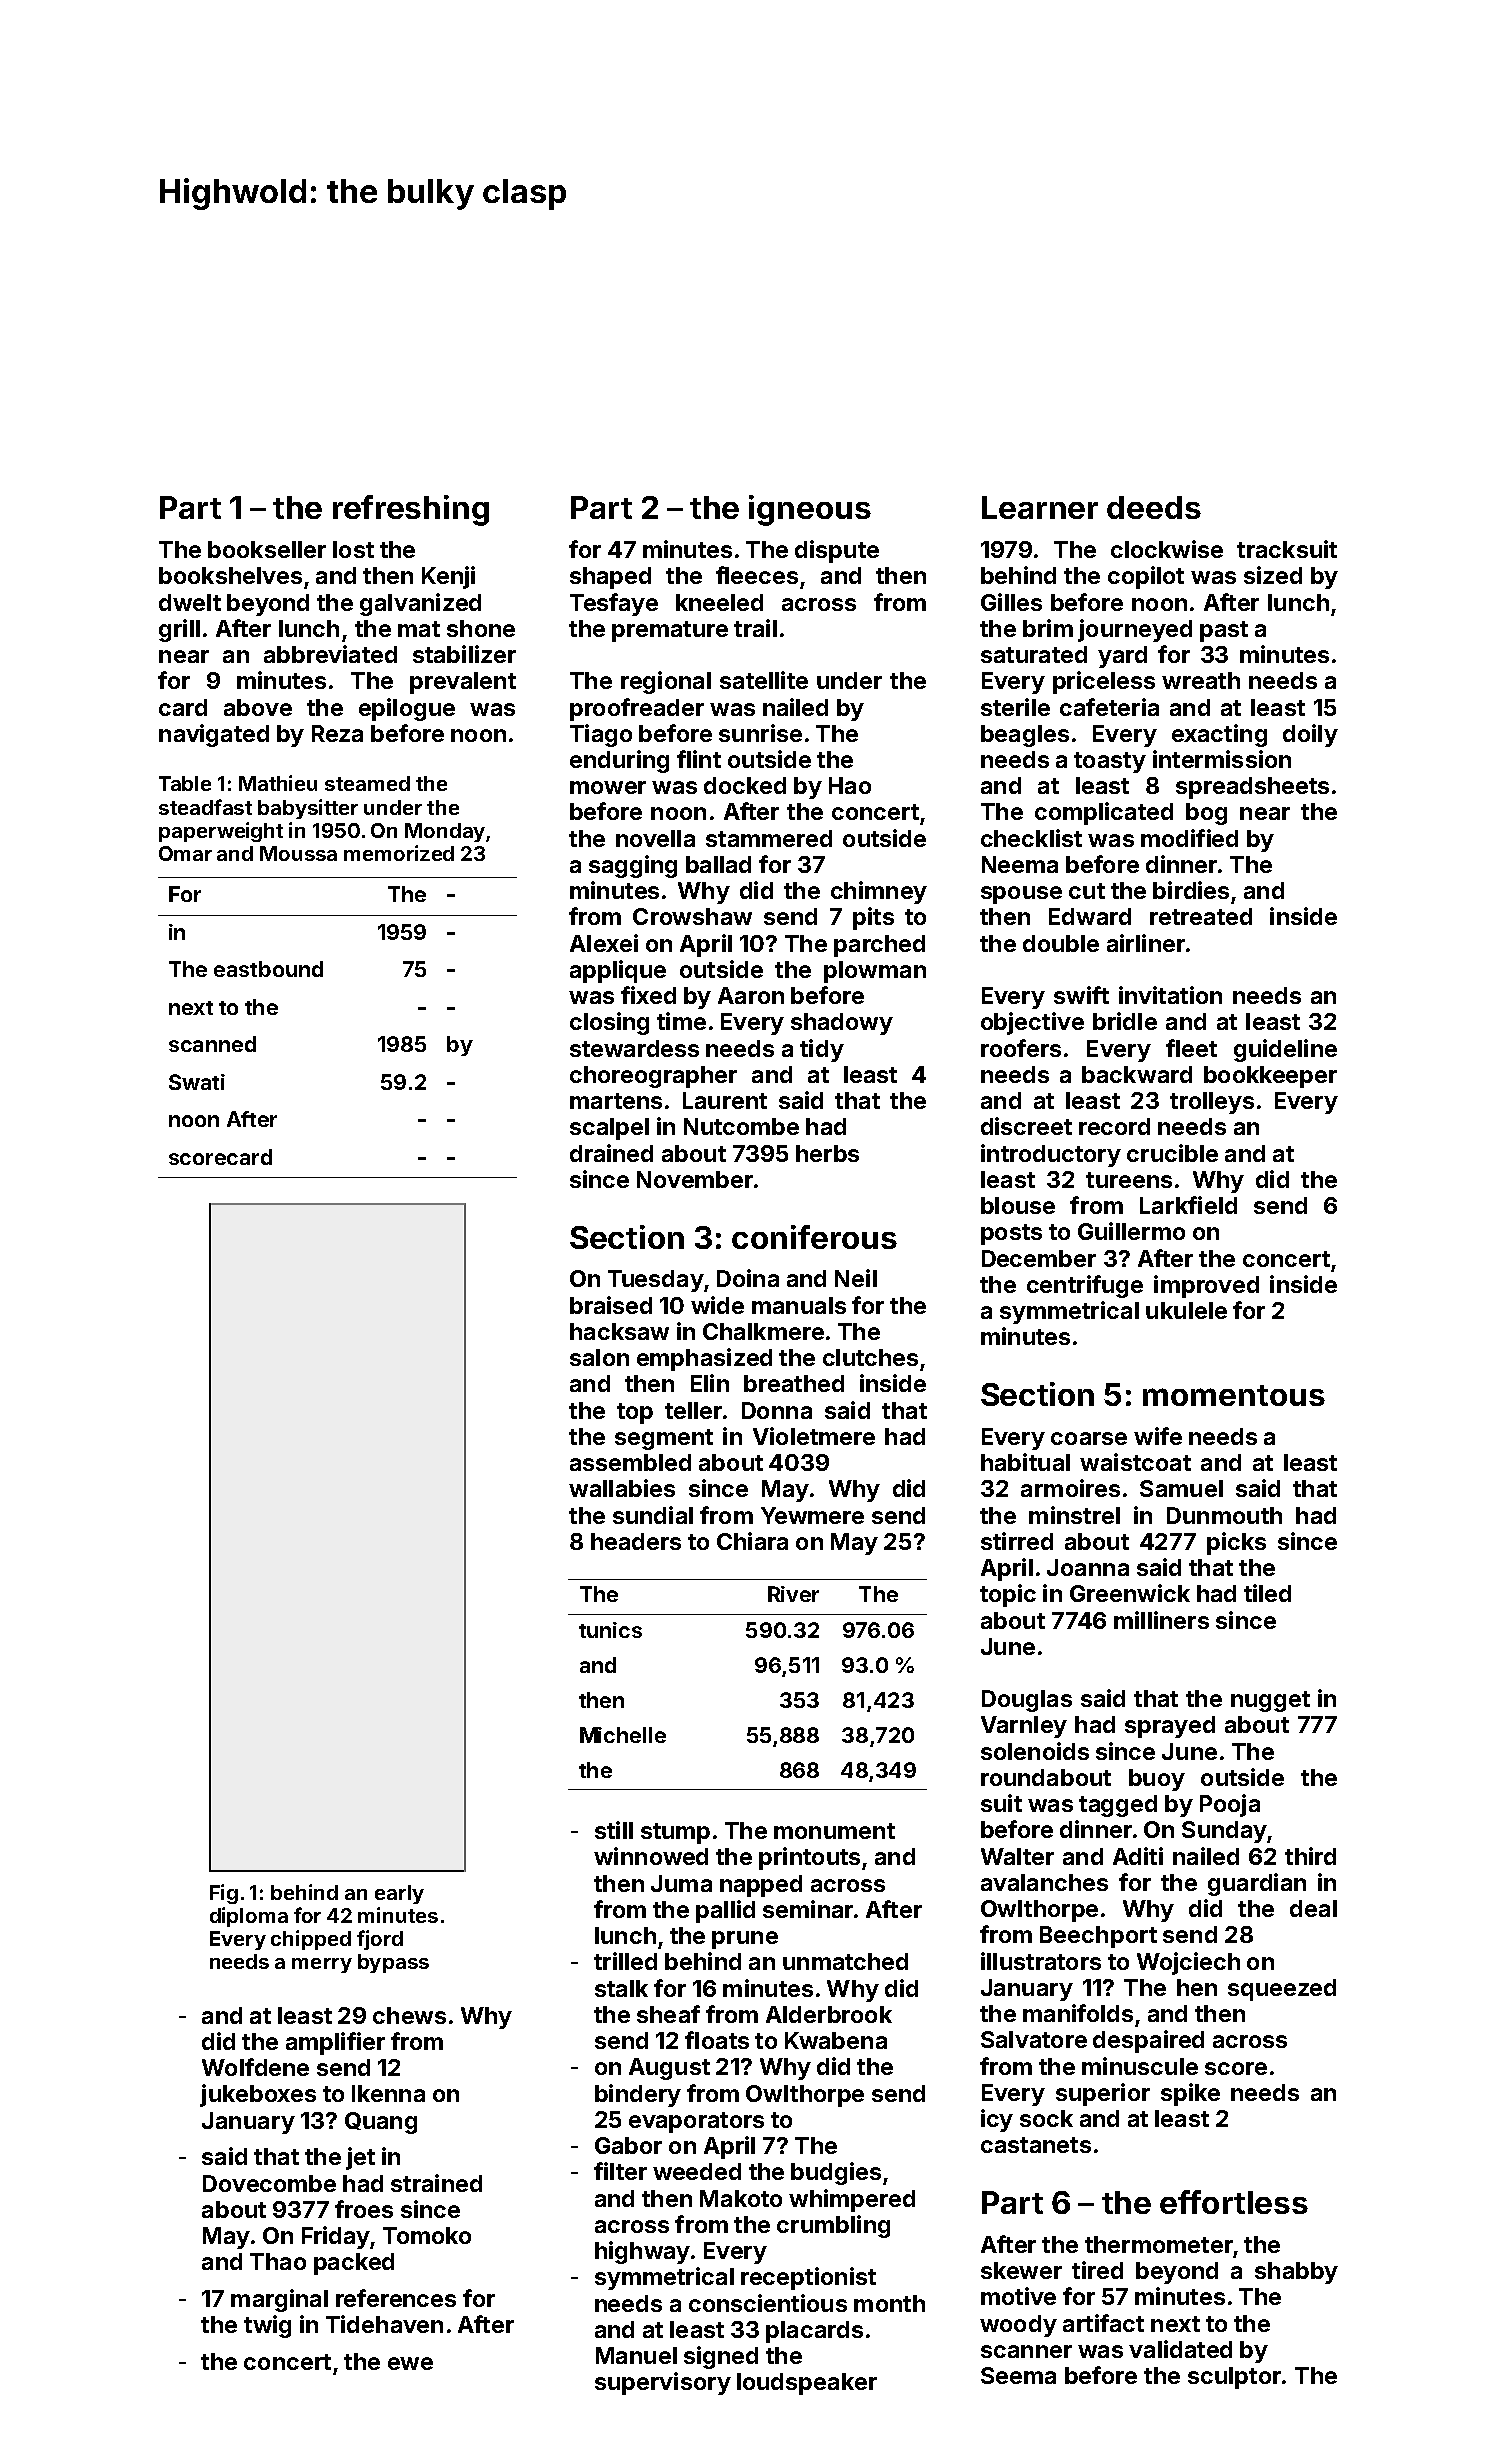 The height and width of the document is (2464, 1496). What do you see at coordinates (1167, 549) in the document?
I see `clockwise` at bounding box center [1167, 549].
